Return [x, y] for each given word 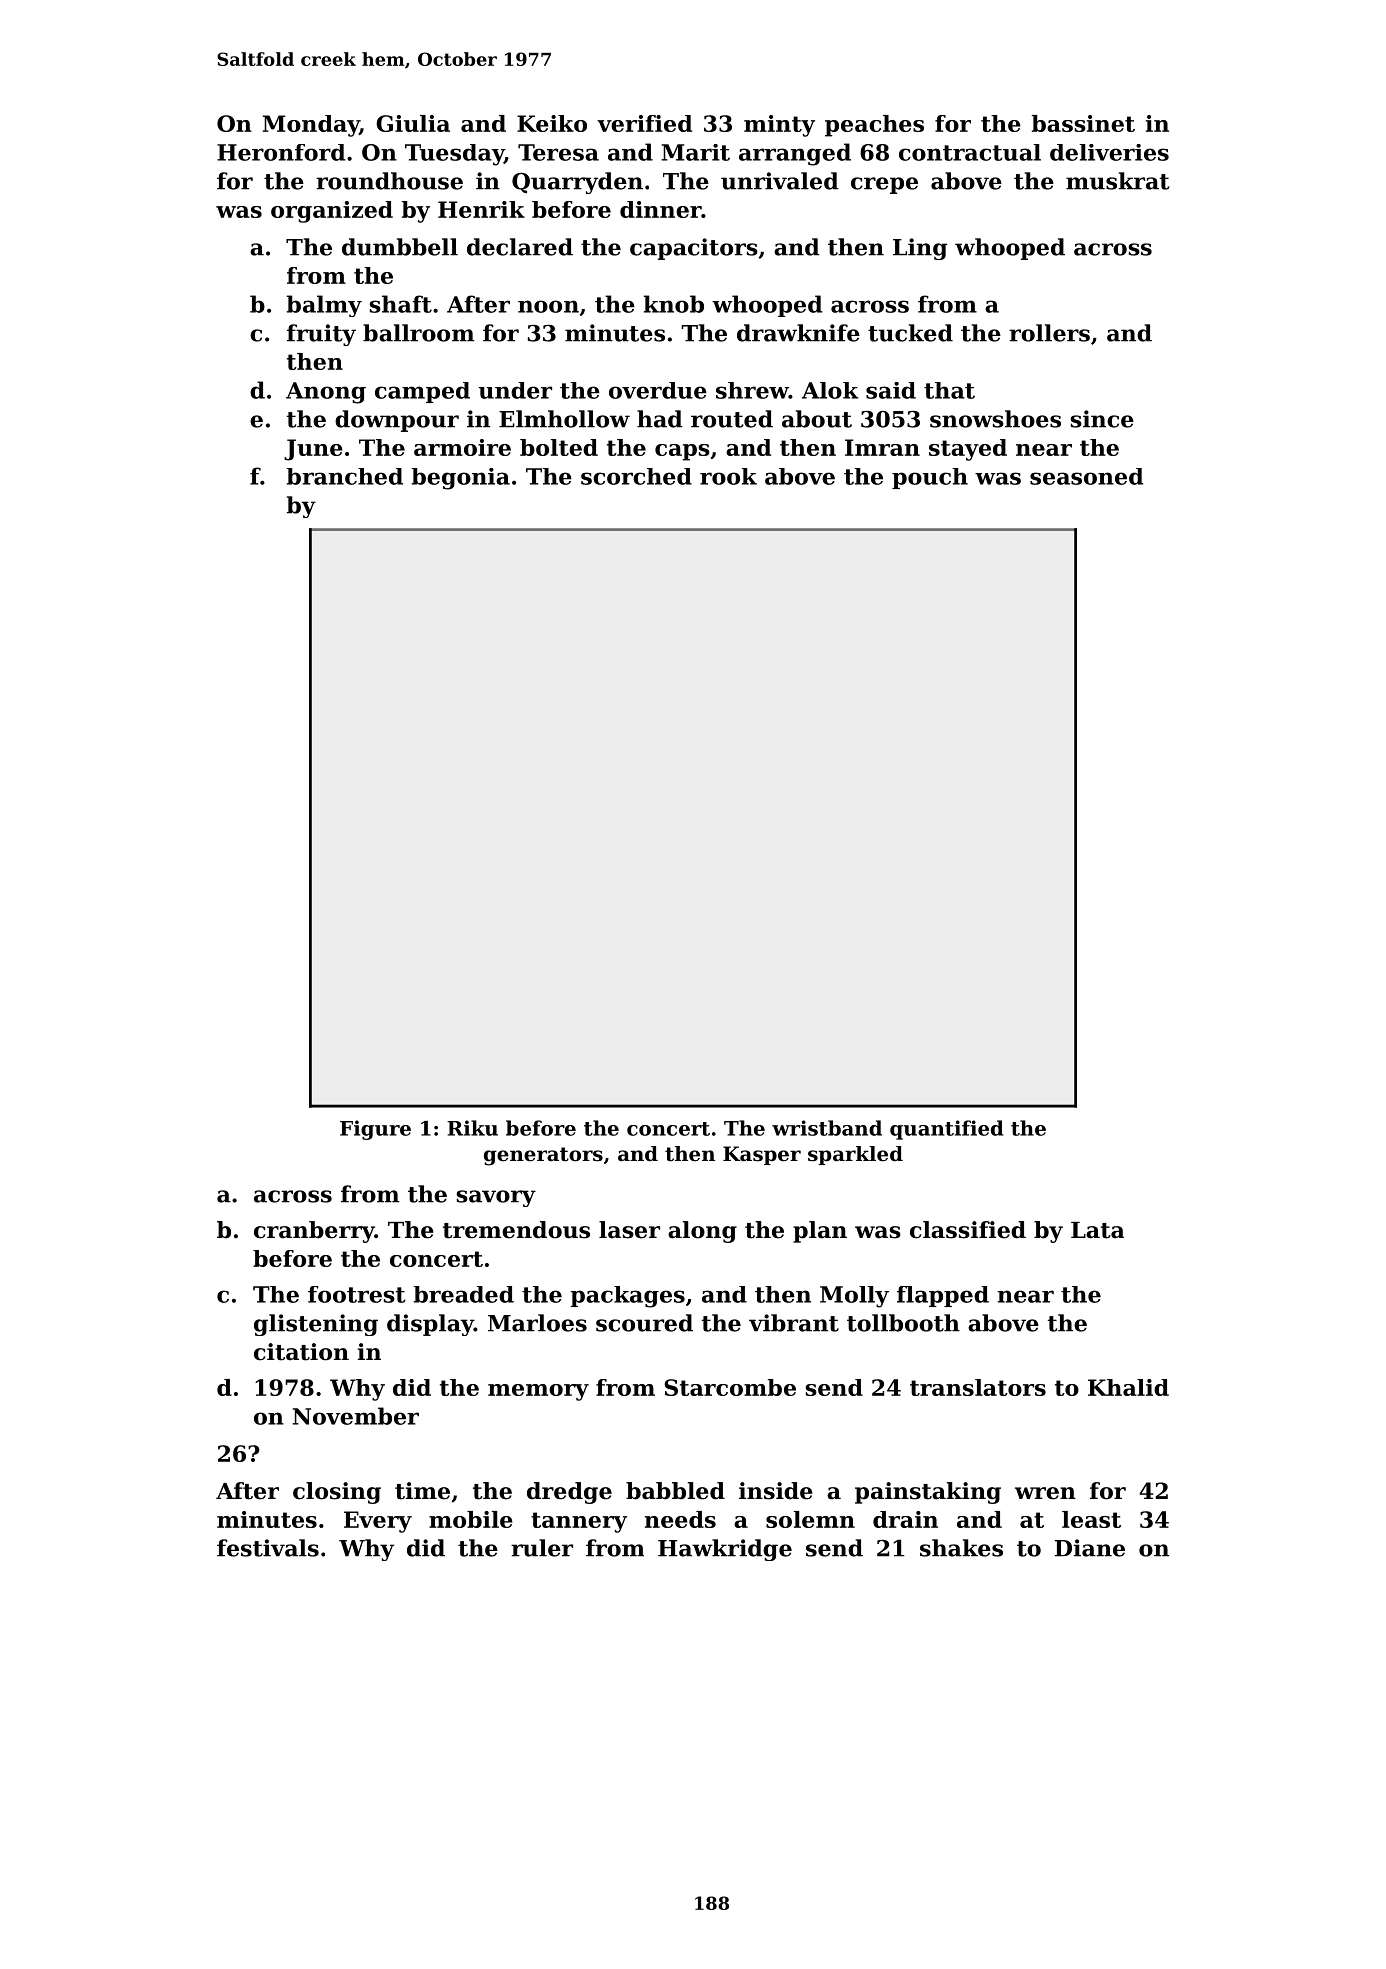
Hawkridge [725, 1550]
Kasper [762, 1155]
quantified [947, 1130]
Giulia [413, 123]
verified [644, 123]
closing [337, 1493]
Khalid [1128, 1387]
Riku [472, 1128]
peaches [874, 126]
